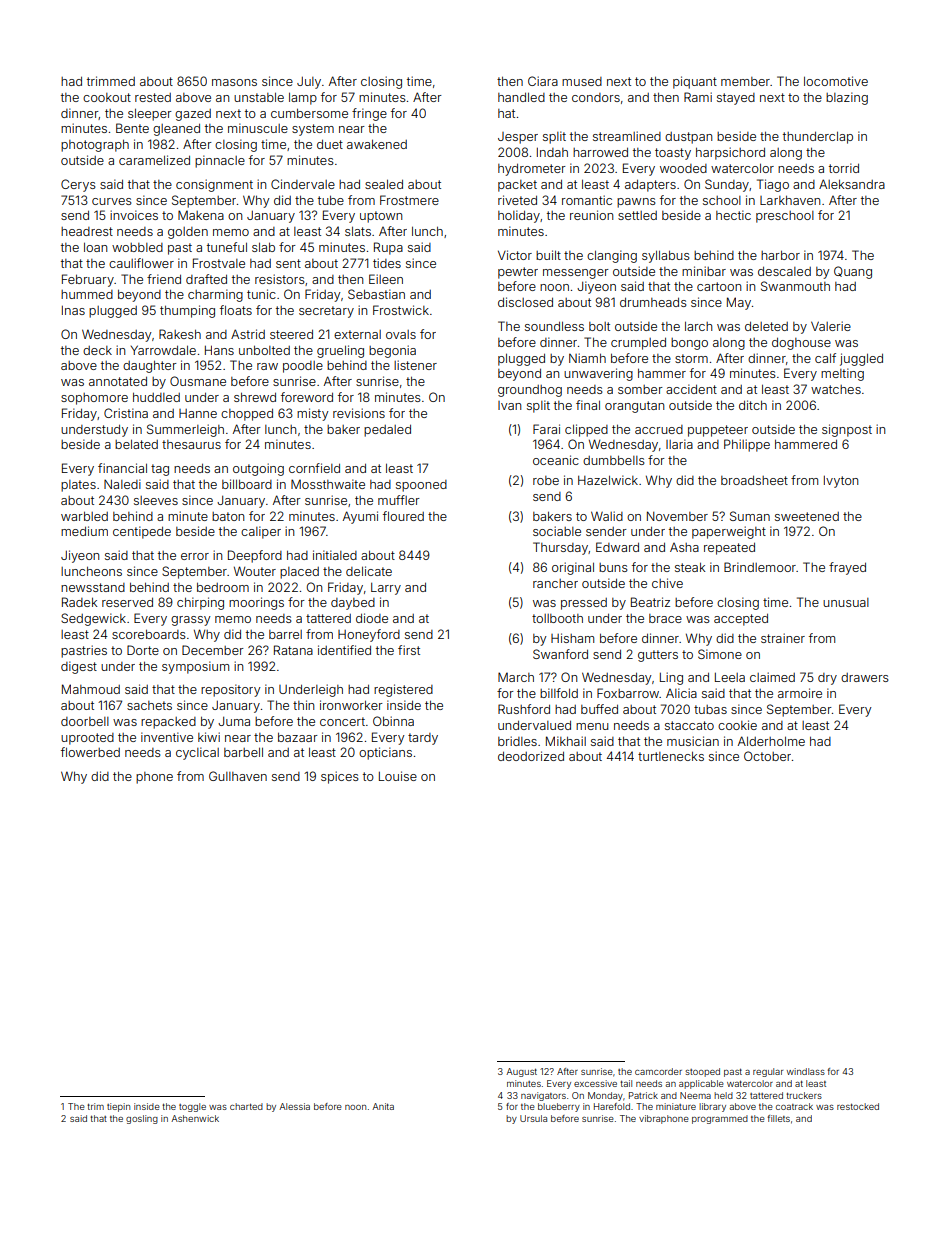  I want to click on Anita, so click(383, 1106).
